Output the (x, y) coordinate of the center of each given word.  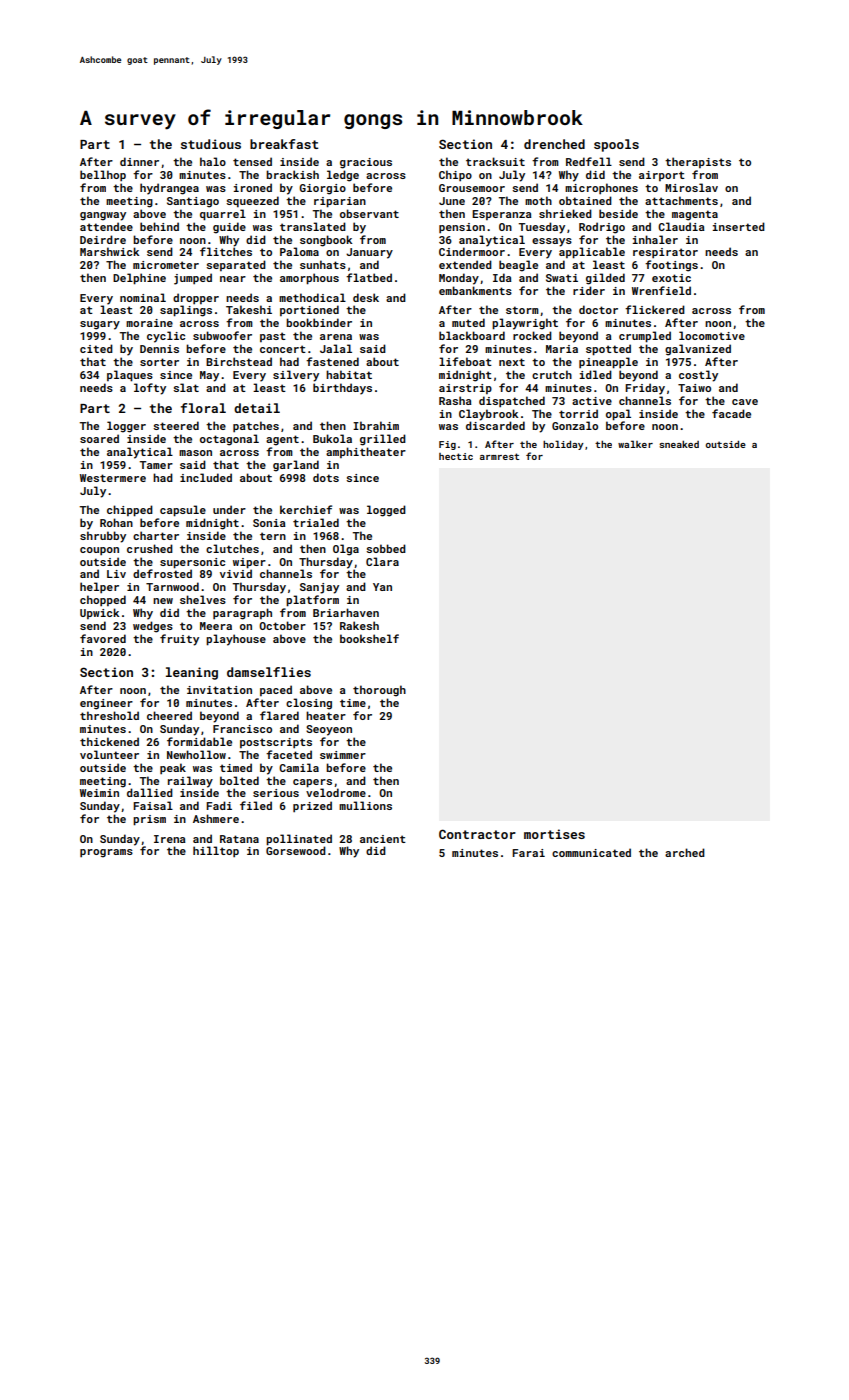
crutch (552, 374)
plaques (130, 376)
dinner (139, 161)
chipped (130, 511)
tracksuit (495, 161)
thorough (379, 691)
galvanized (698, 350)
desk (366, 297)
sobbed (386, 548)
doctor (598, 309)
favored (103, 638)
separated (236, 265)
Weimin (99, 793)
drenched (554, 144)
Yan (382, 587)
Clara (382, 561)
